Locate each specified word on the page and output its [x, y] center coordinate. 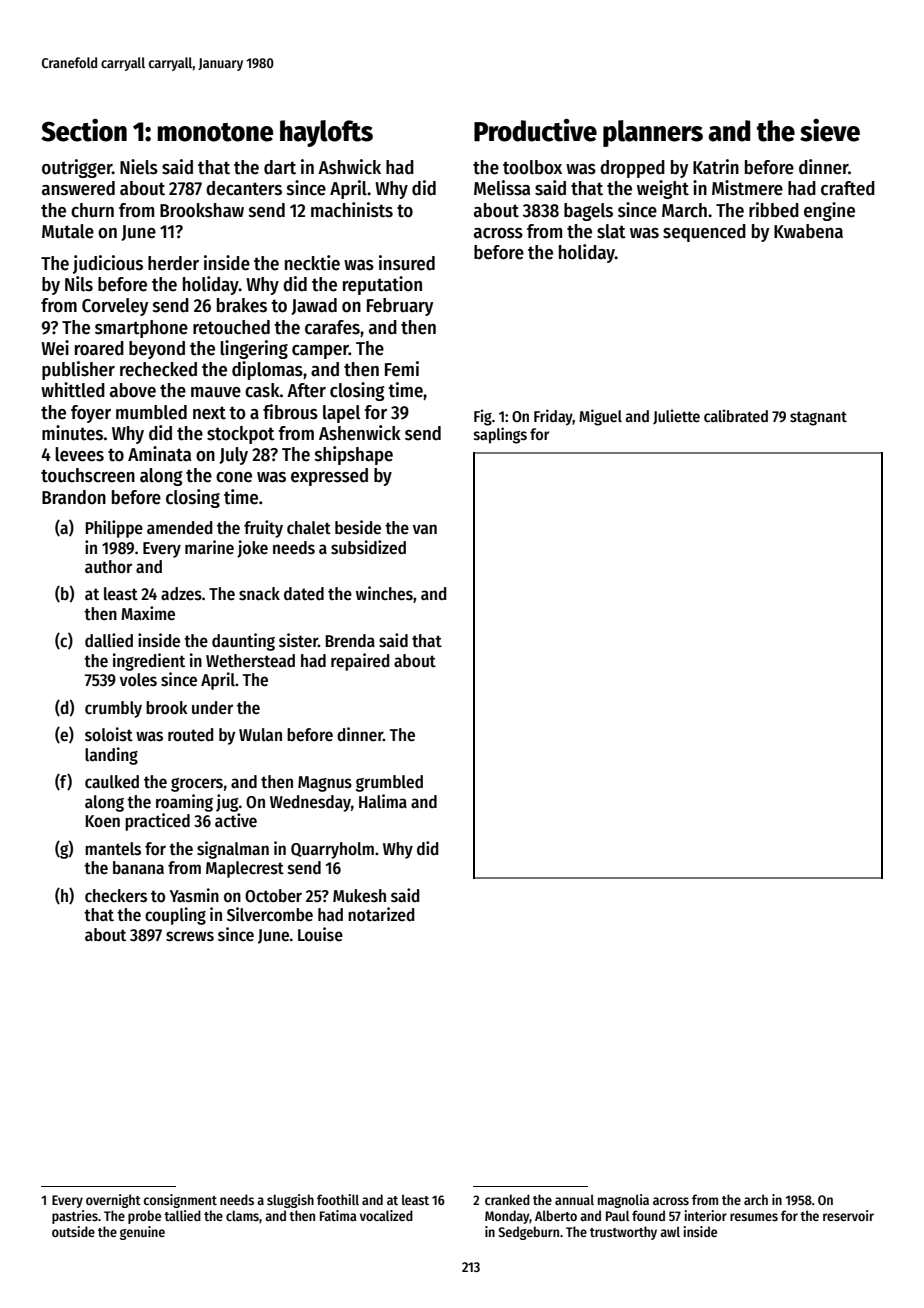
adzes [181, 594]
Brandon [74, 497]
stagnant [818, 418]
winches [384, 593]
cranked [507, 1199]
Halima [383, 801]
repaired [360, 662]
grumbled [389, 783]
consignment [180, 1201]
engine [829, 211]
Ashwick [349, 167]
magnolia [623, 1201]
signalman [233, 850]
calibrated [736, 415]
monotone [215, 132]
